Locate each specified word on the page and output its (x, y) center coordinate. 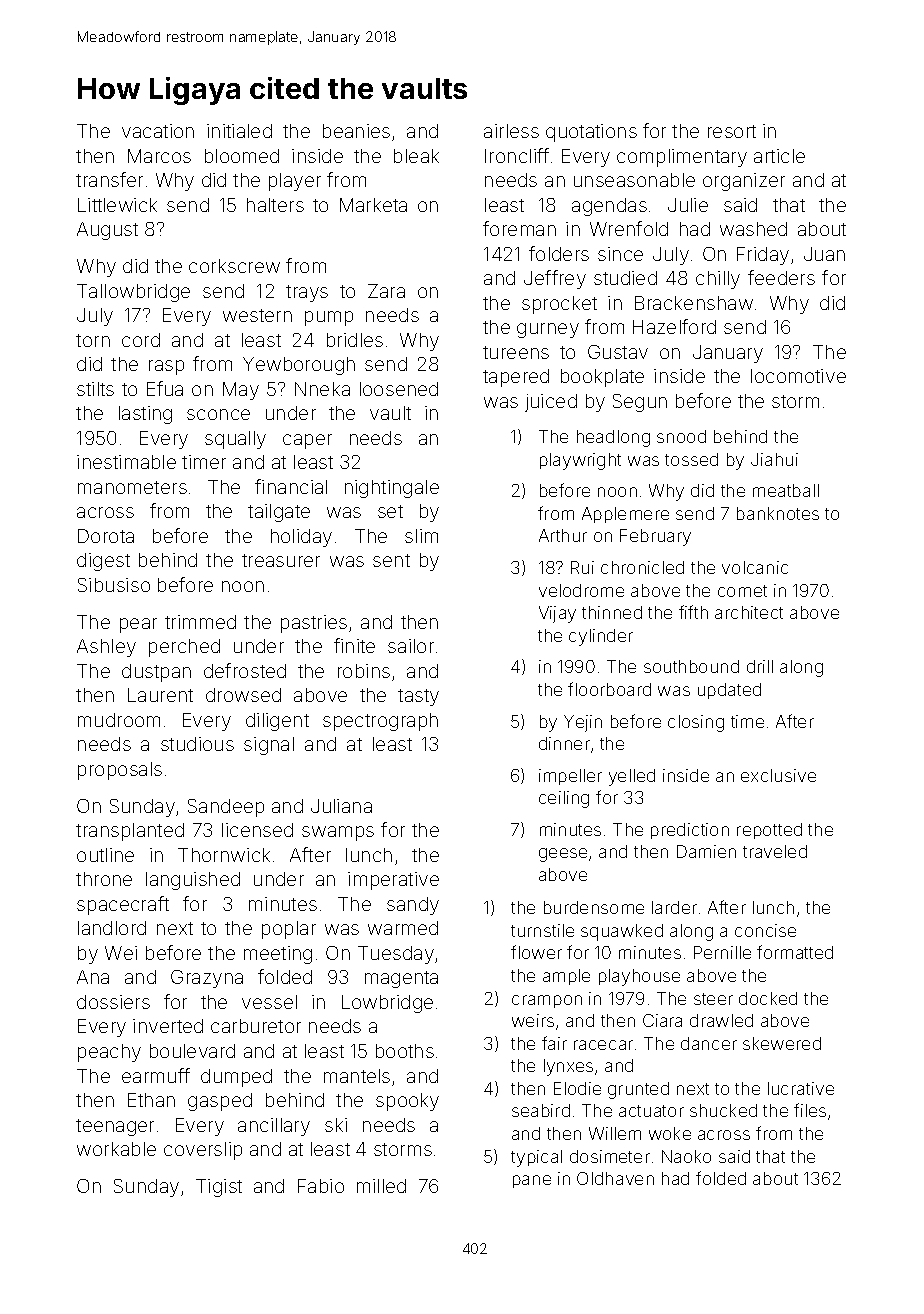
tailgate (279, 513)
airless (511, 131)
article (779, 156)
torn (93, 340)
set (390, 511)
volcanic (755, 567)
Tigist (219, 1188)
